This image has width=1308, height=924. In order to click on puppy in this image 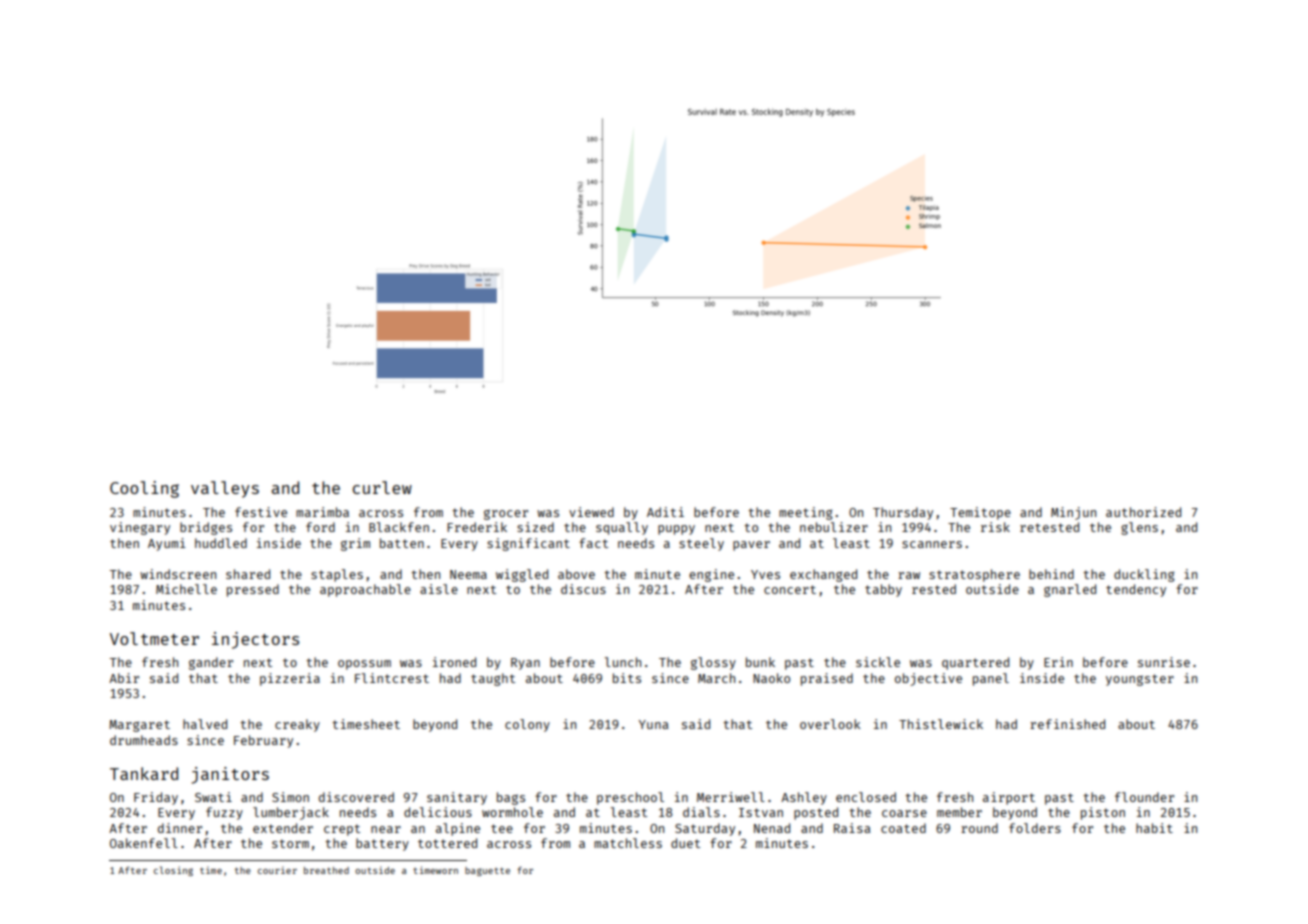, I will do `click(676, 530)`.
